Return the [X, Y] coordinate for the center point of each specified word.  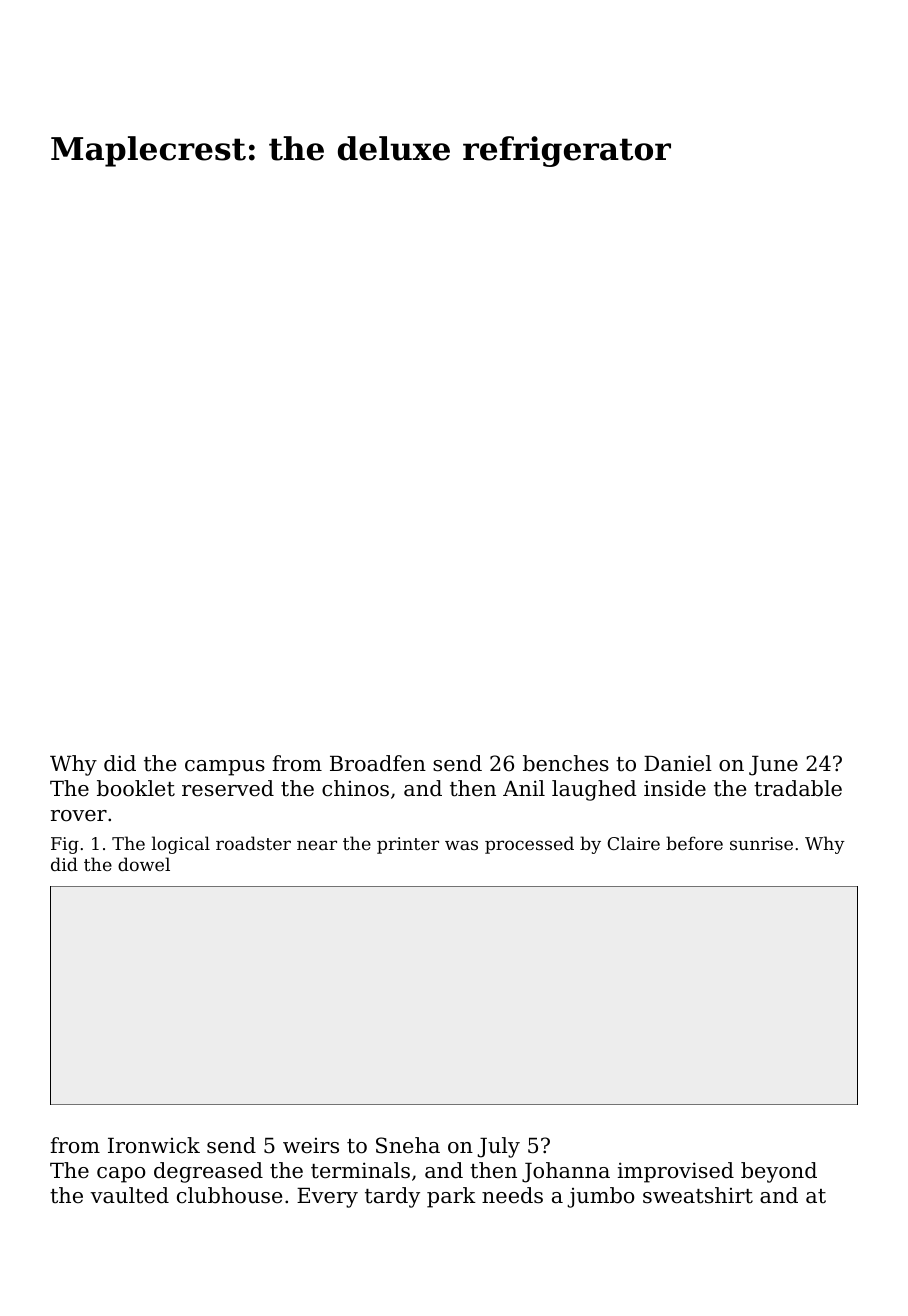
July [498, 1147]
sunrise [761, 843]
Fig [65, 845]
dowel [144, 864]
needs [512, 1195]
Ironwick [154, 1145]
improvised [676, 1172]
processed [529, 845]
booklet [136, 788]
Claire [634, 843]
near [317, 845]
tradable [798, 788]
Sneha [408, 1145]
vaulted [129, 1195]
